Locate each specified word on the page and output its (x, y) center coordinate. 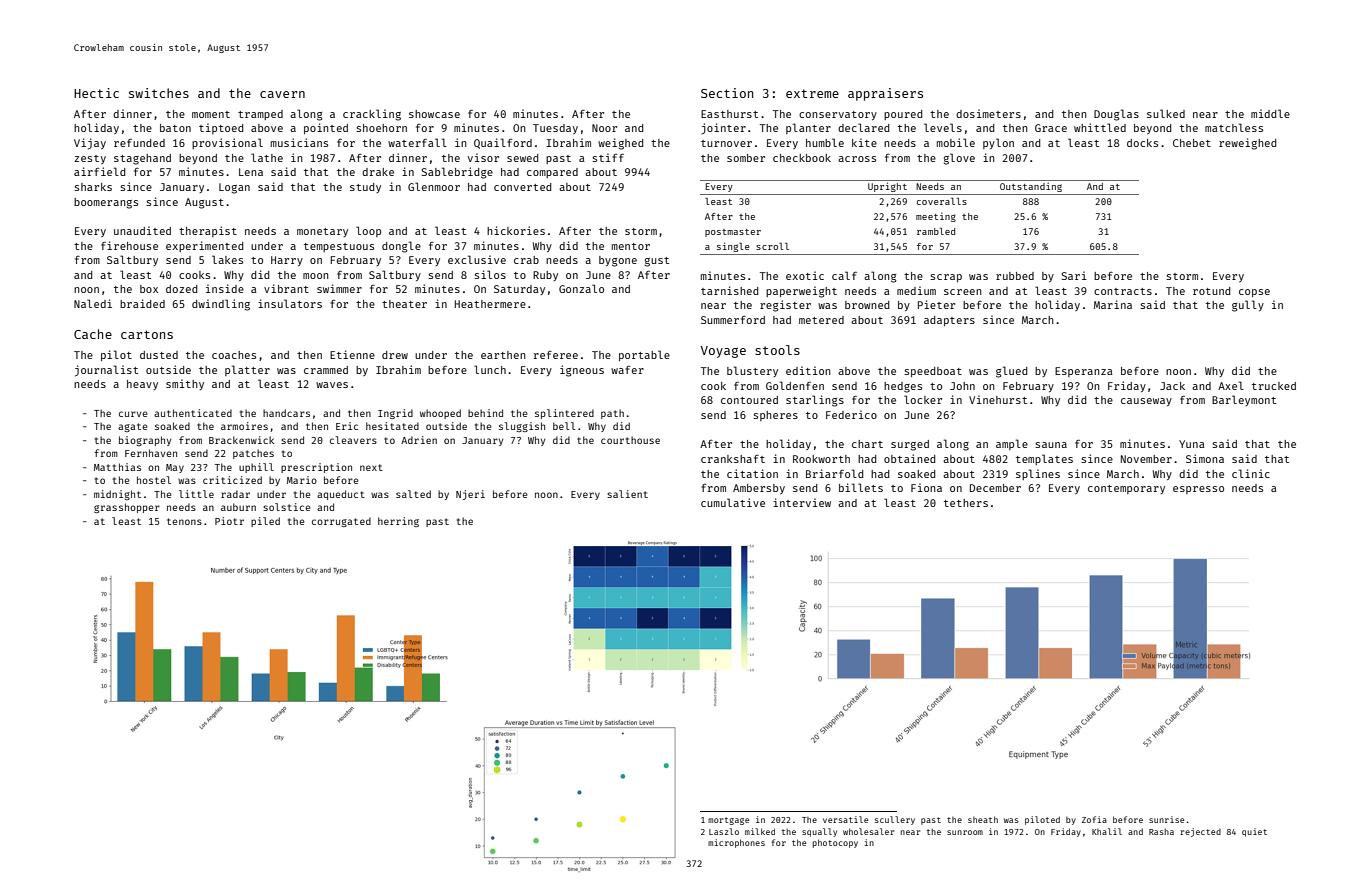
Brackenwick (241, 440)
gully (1248, 306)
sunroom (965, 832)
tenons (184, 521)
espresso (1198, 490)
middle (1270, 113)
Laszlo (724, 831)
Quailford (503, 143)
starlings (815, 401)
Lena (251, 172)
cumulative (733, 502)
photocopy (835, 843)
